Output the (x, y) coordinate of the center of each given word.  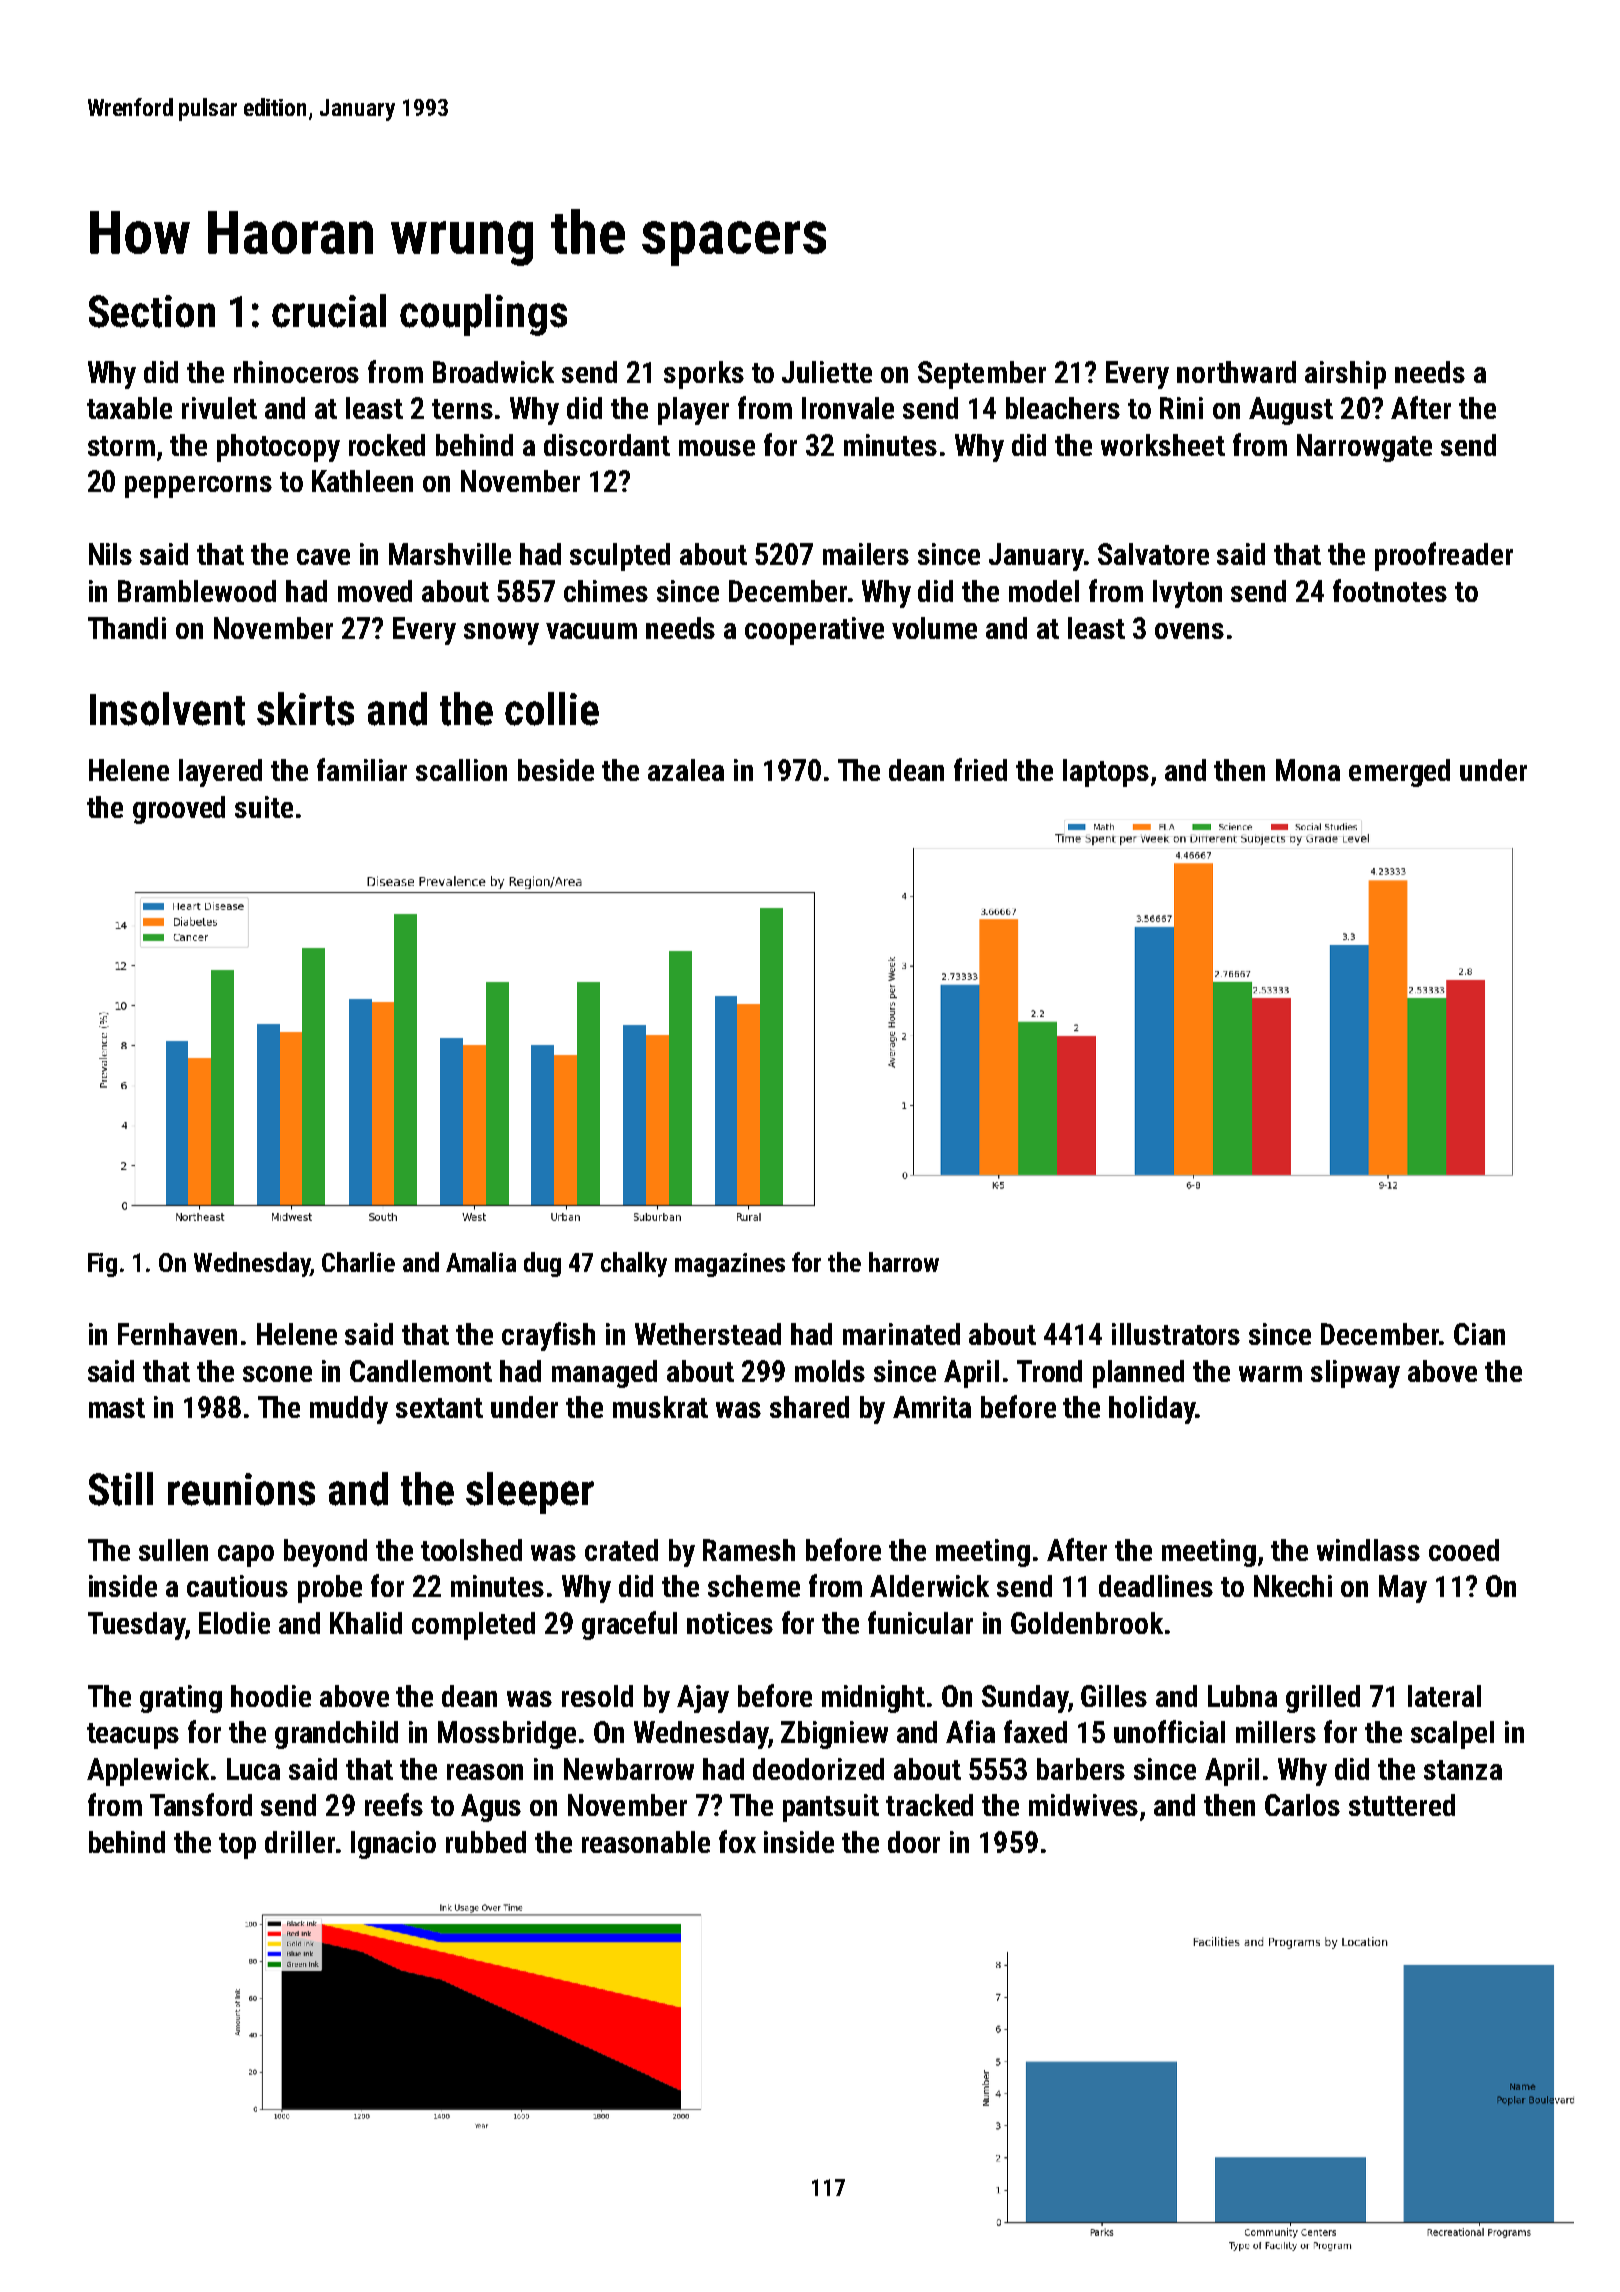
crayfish (548, 1336)
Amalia (481, 1262)
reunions (241, 1489)
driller (300, 1842)
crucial (329, 311)
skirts (305, 709)
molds (830, 1371)
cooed (1464, 1550)
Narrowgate (1364, 448)
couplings (483, 315)
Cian (1479, 1334)
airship (1345, 375)
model (1044, 591)
